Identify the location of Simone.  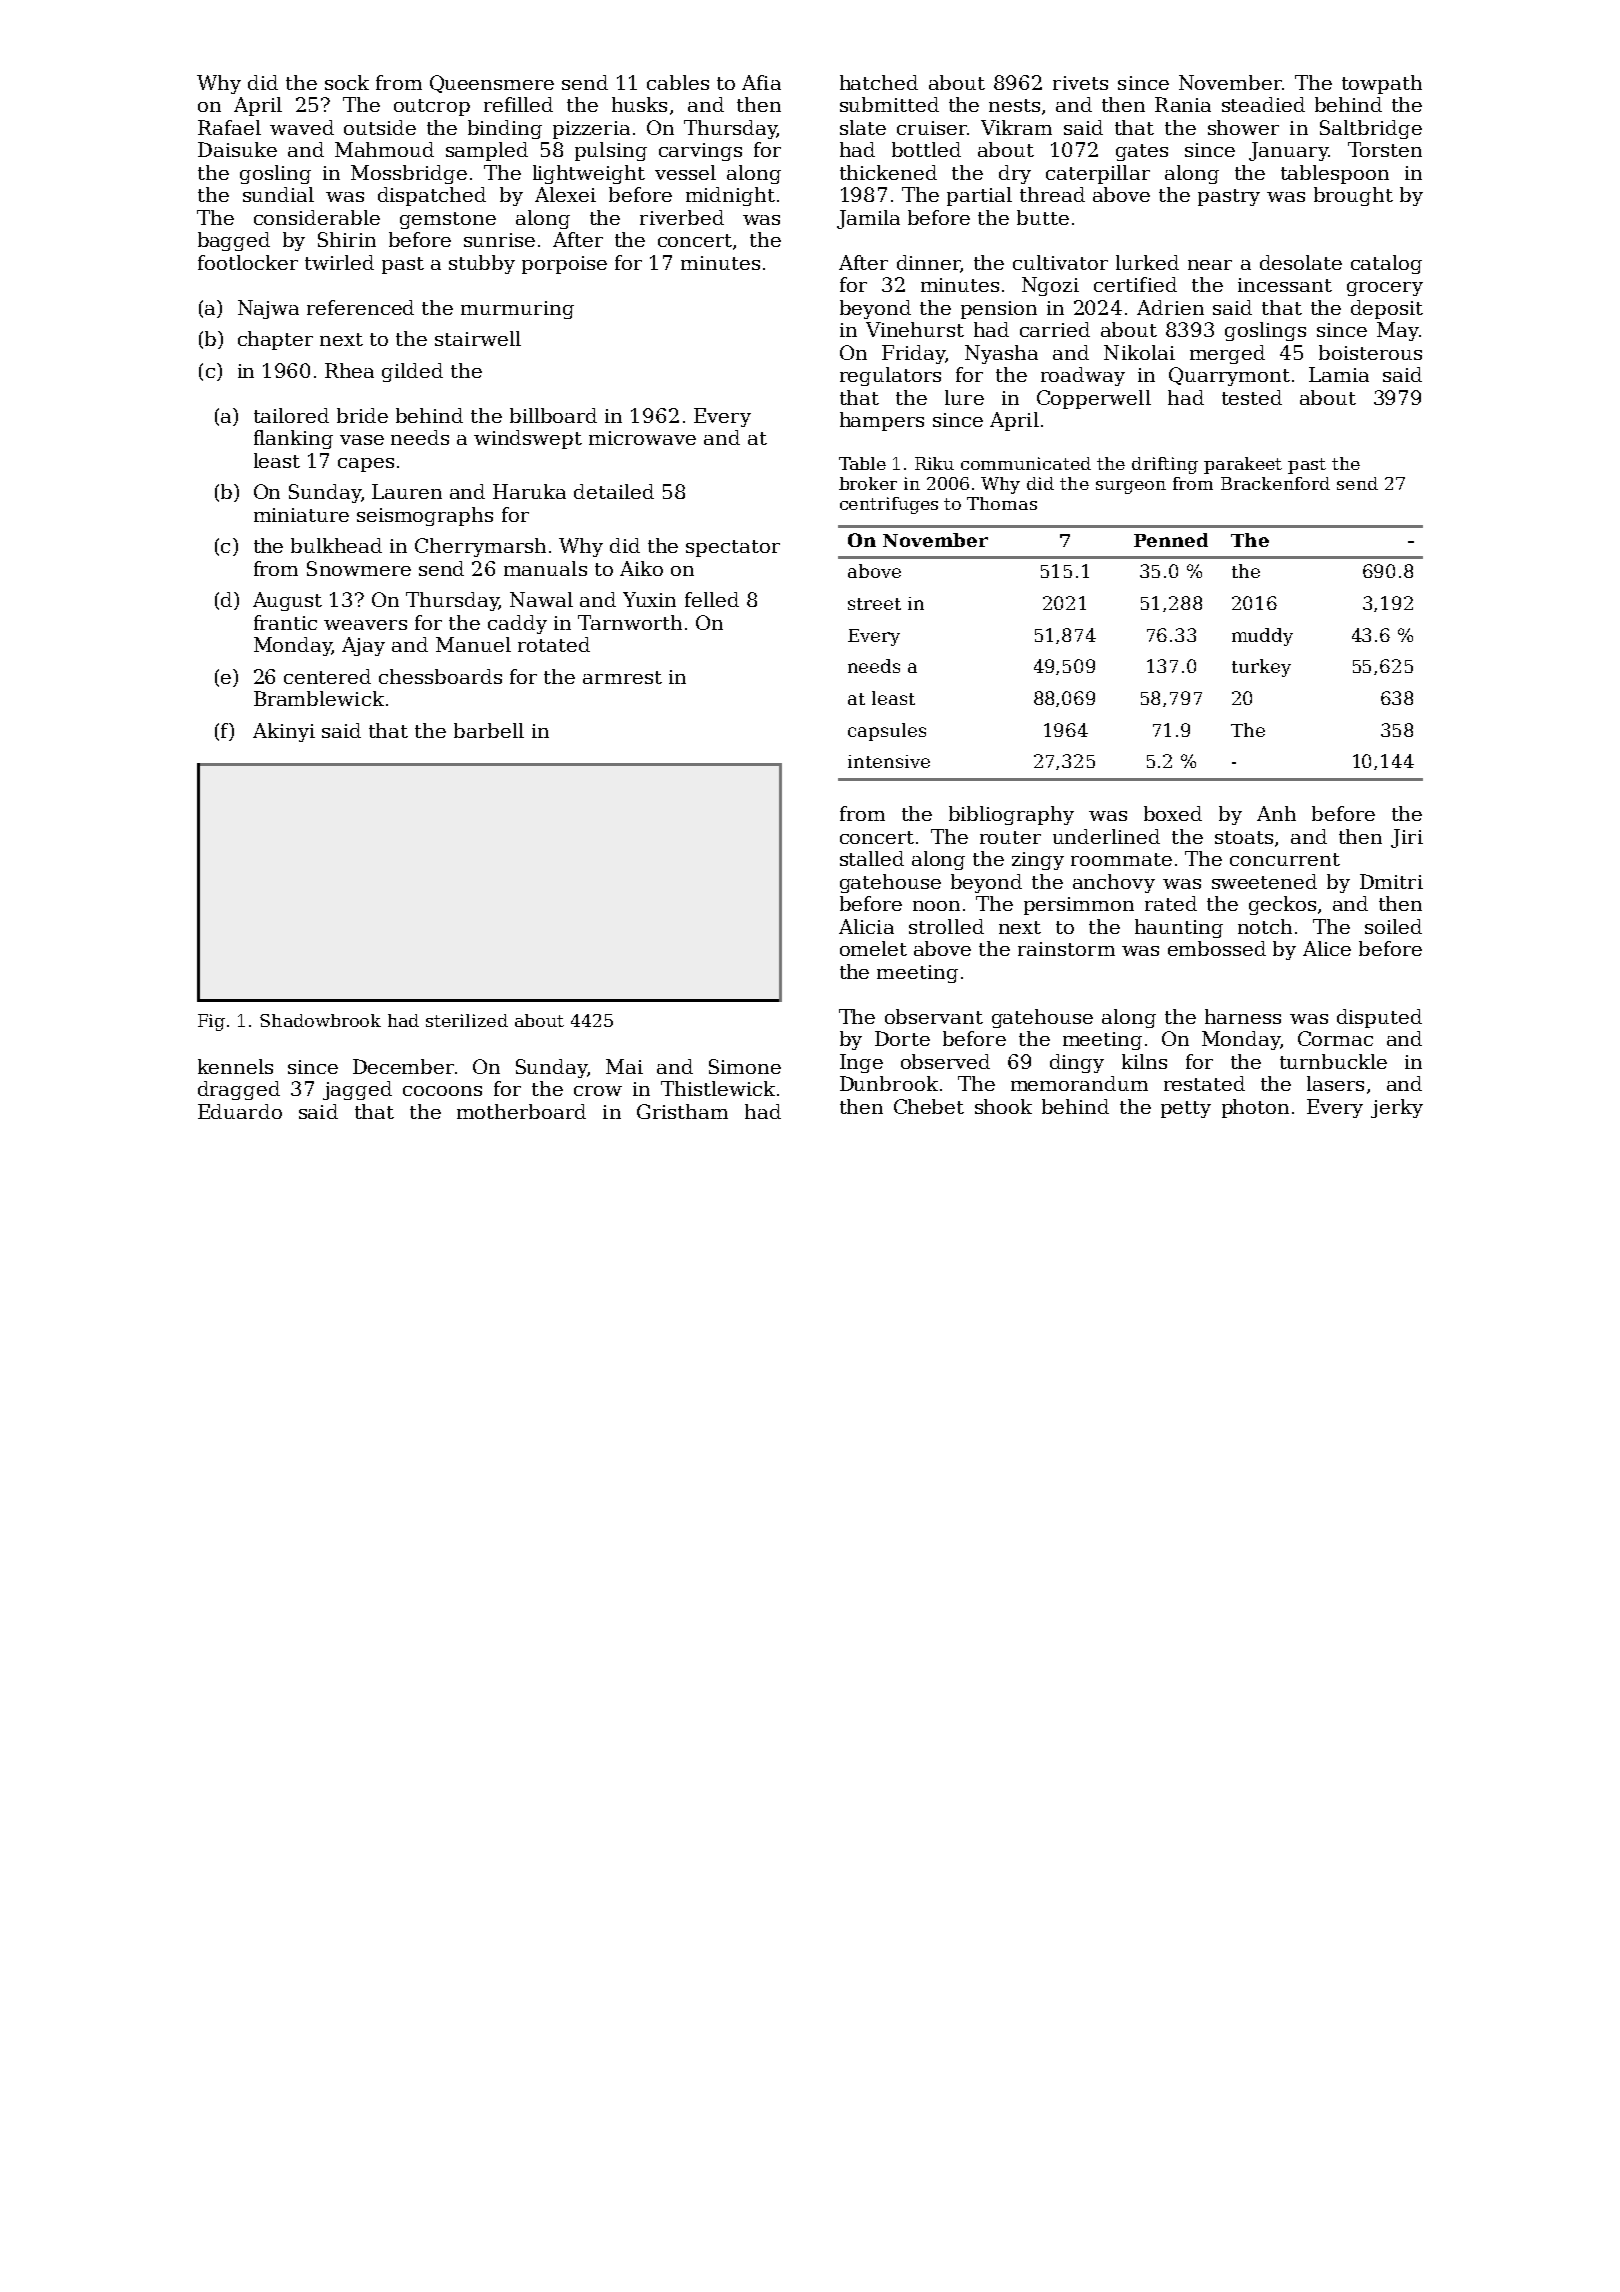
(745, 1066).
